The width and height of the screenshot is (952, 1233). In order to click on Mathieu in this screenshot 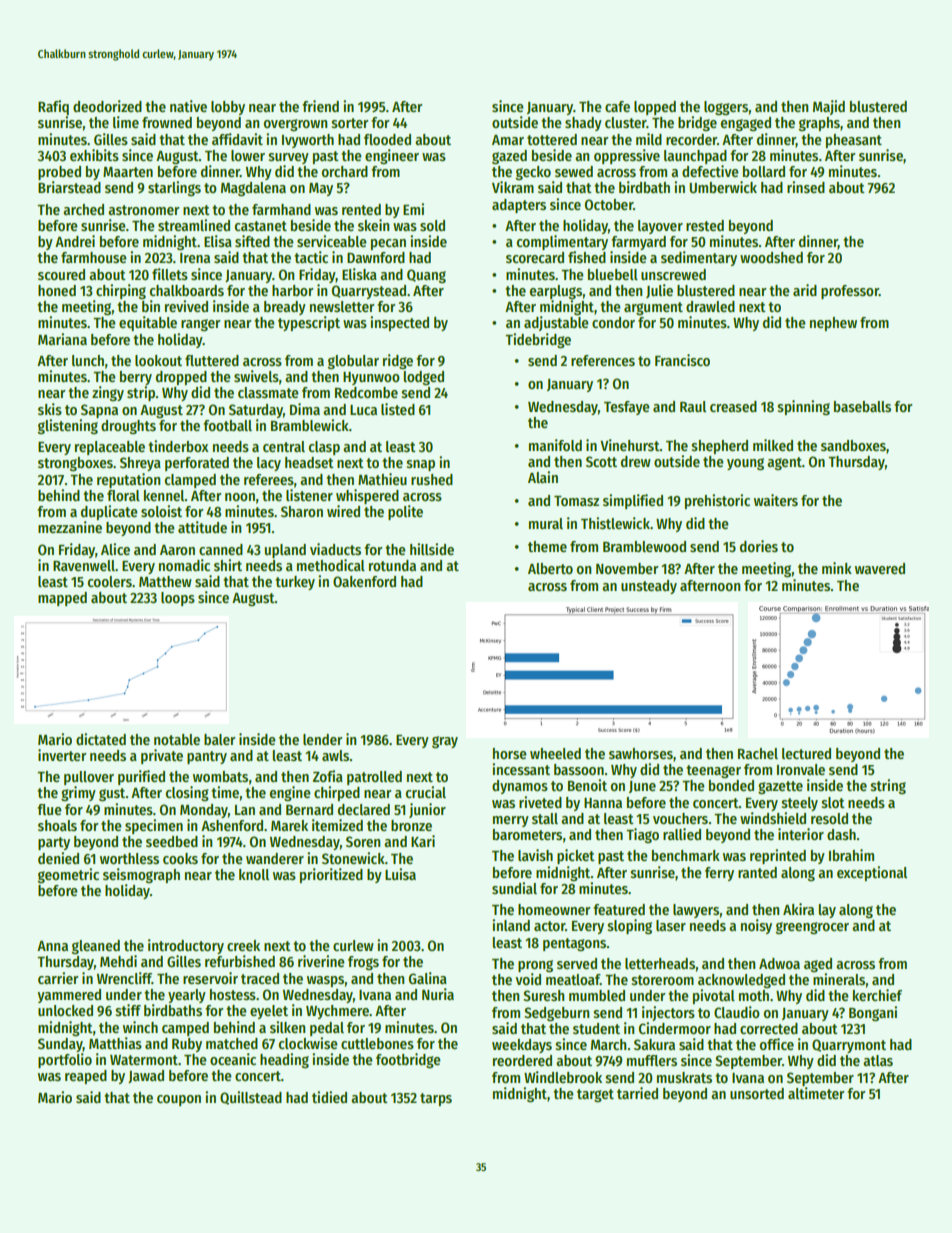, I will do `click(382, 479)`.
